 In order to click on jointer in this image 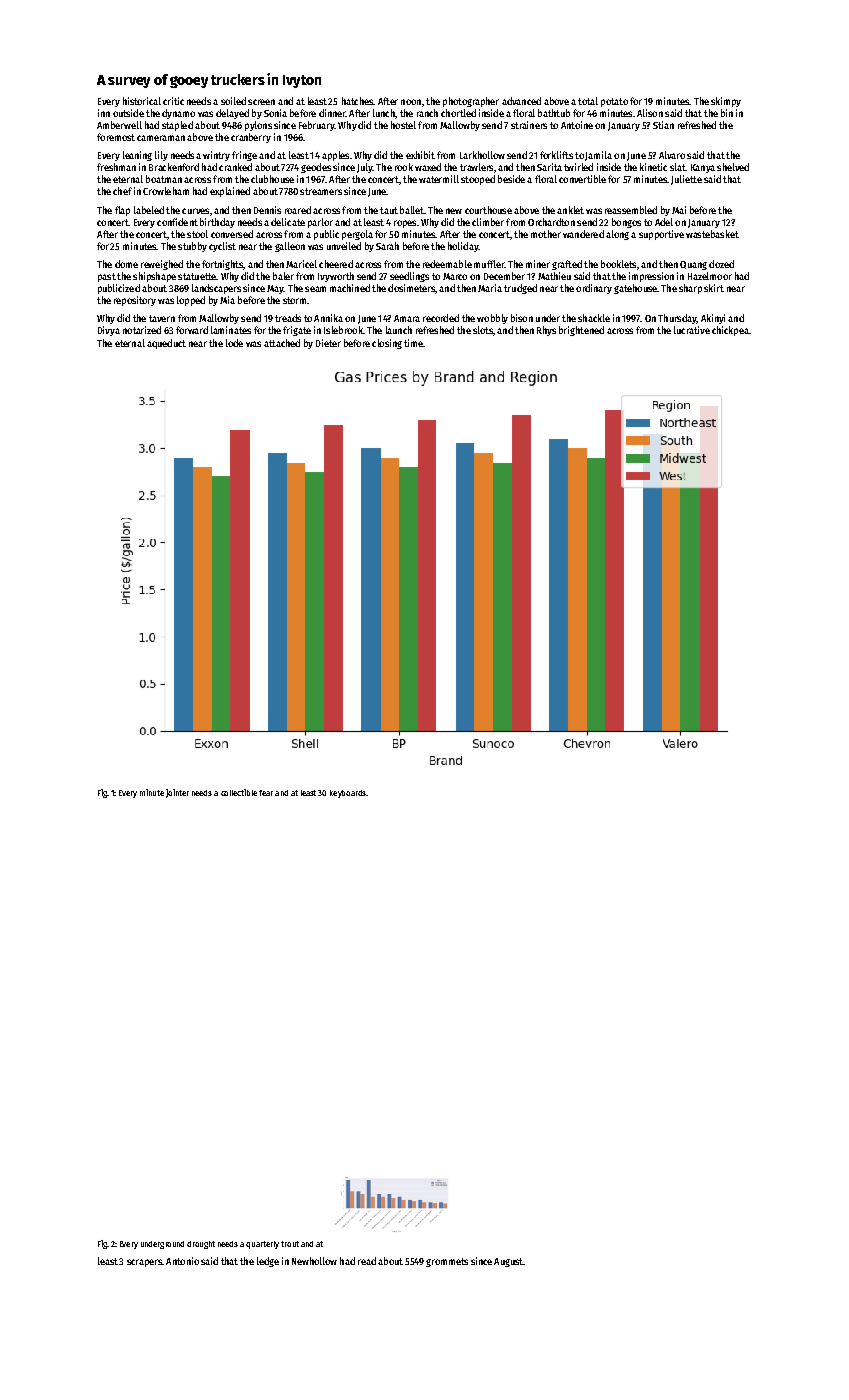, I will do `click(177, 793)`.
